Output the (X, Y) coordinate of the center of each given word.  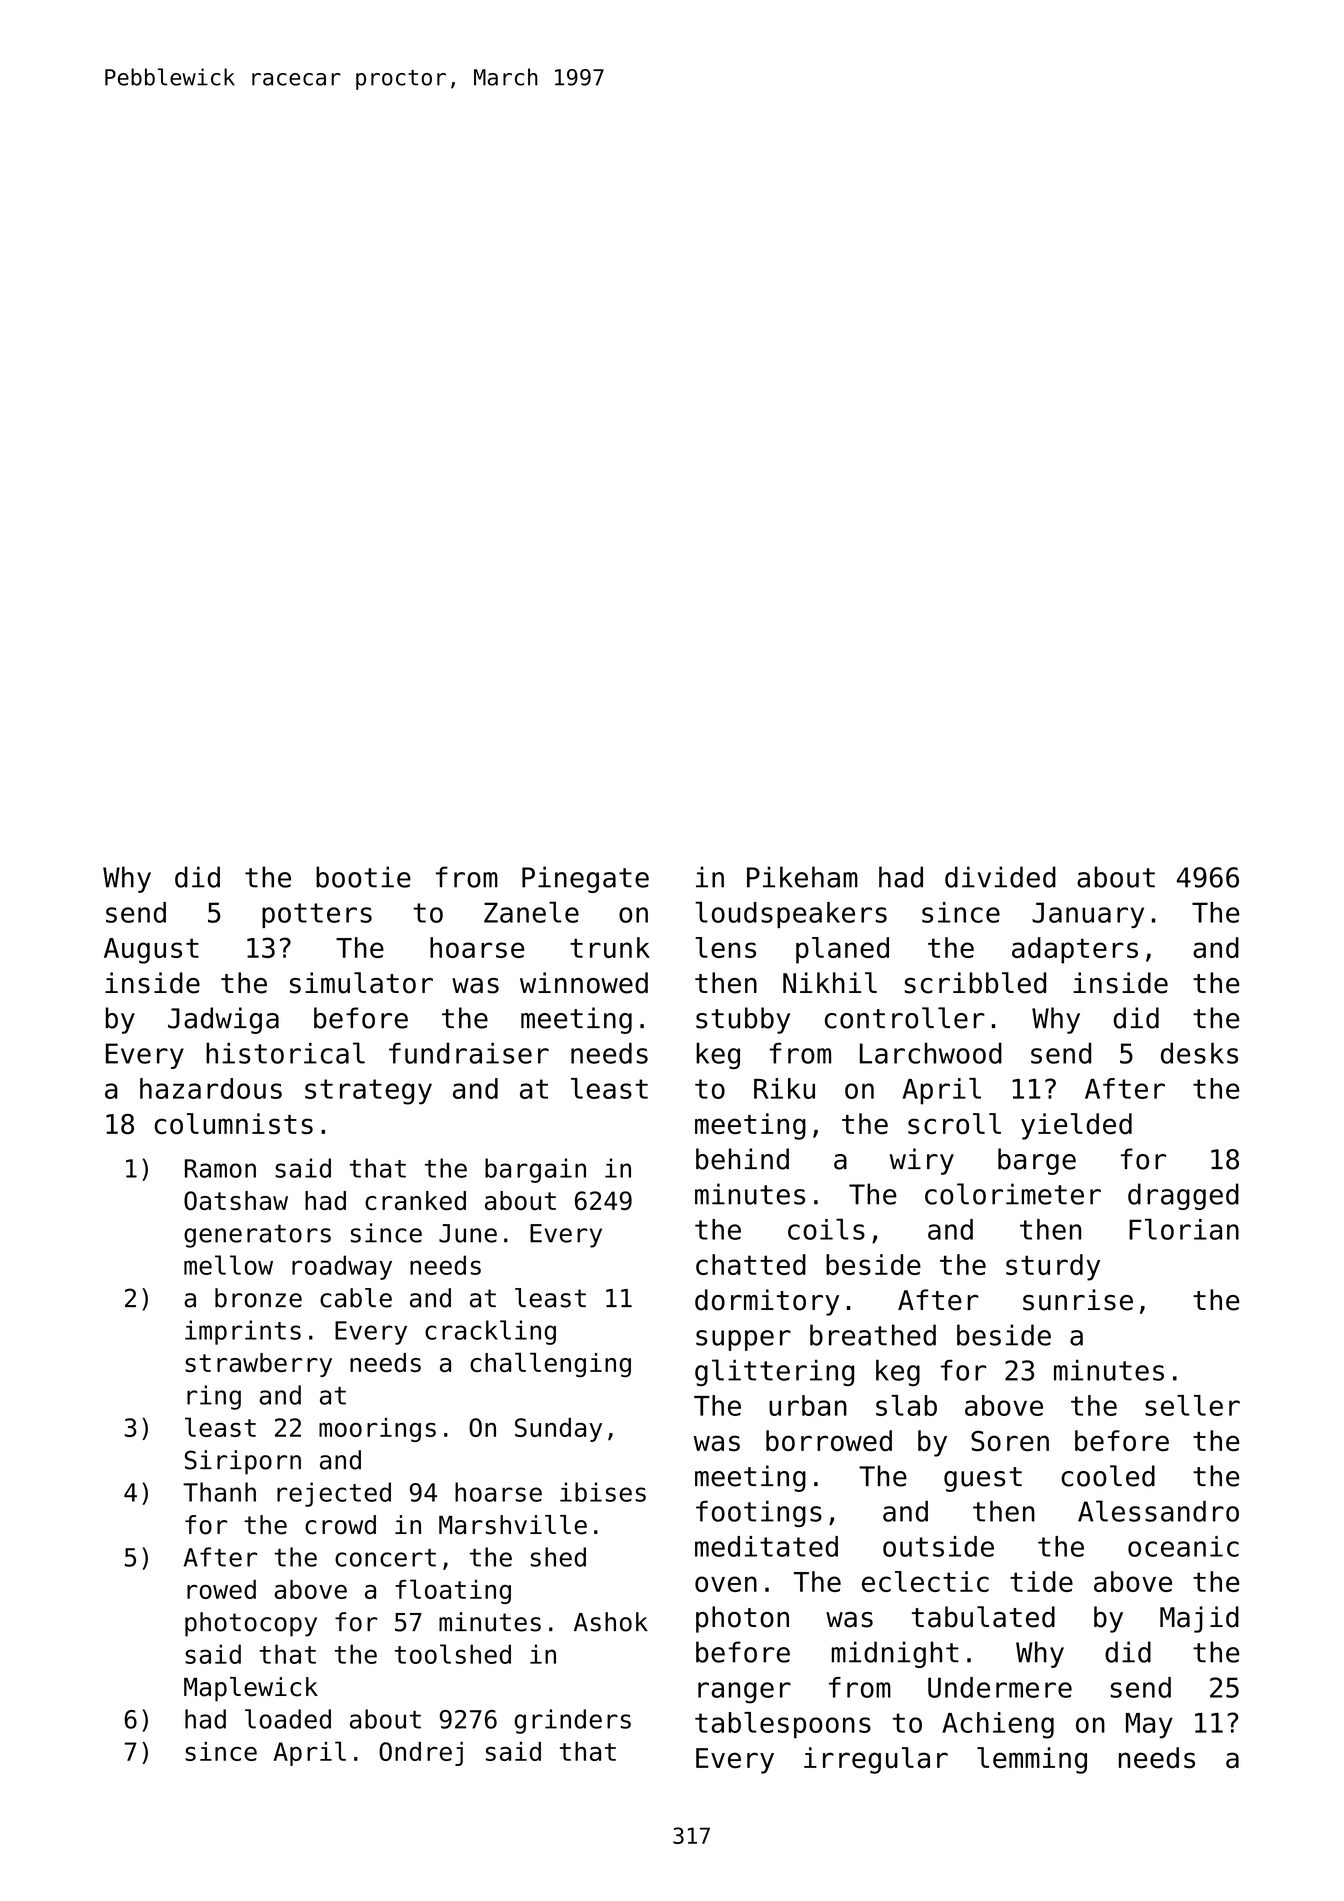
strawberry (258, 1365)
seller (1192, 1405)
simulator (361, 983)
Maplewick (251, 1689)
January (1088, 915)
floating (453, 1591)
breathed (873, 1335)
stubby (743, 1020)
